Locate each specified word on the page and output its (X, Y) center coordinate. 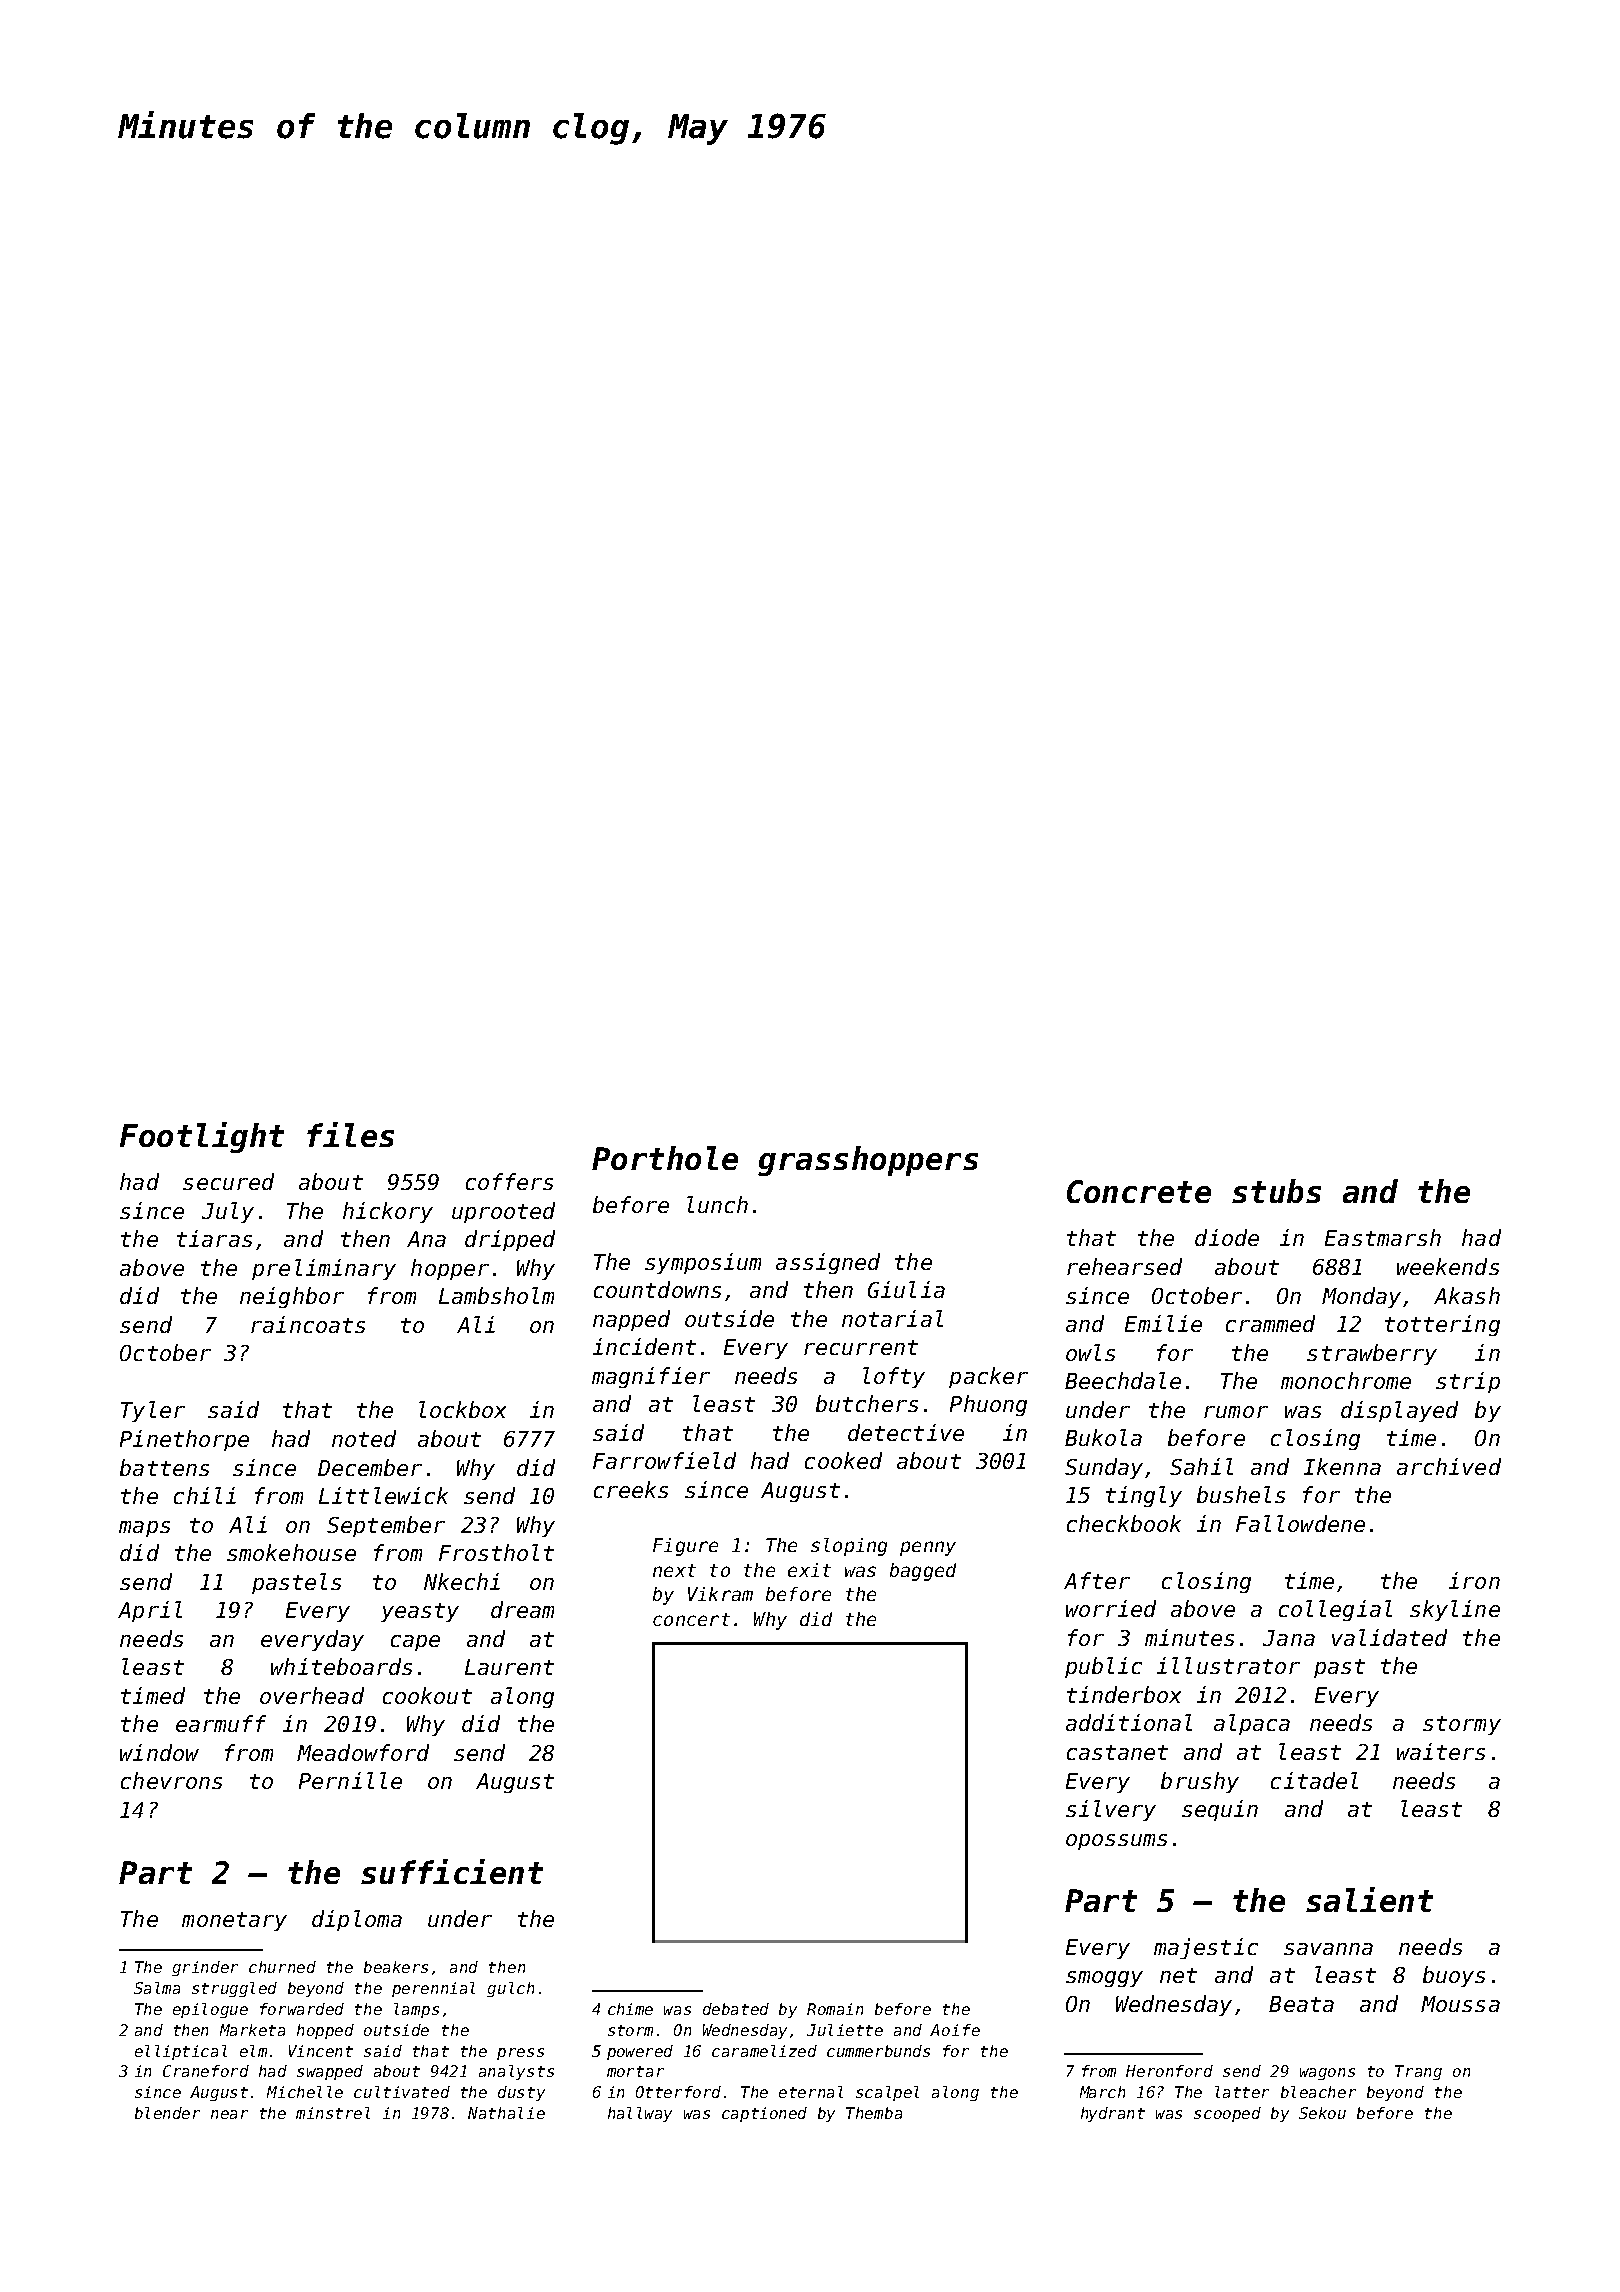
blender (167, 2113)
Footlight (202, 1137)
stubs (1276, 1191)
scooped (1227, 2114)
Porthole (665, 1158)
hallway (640, 2114)
